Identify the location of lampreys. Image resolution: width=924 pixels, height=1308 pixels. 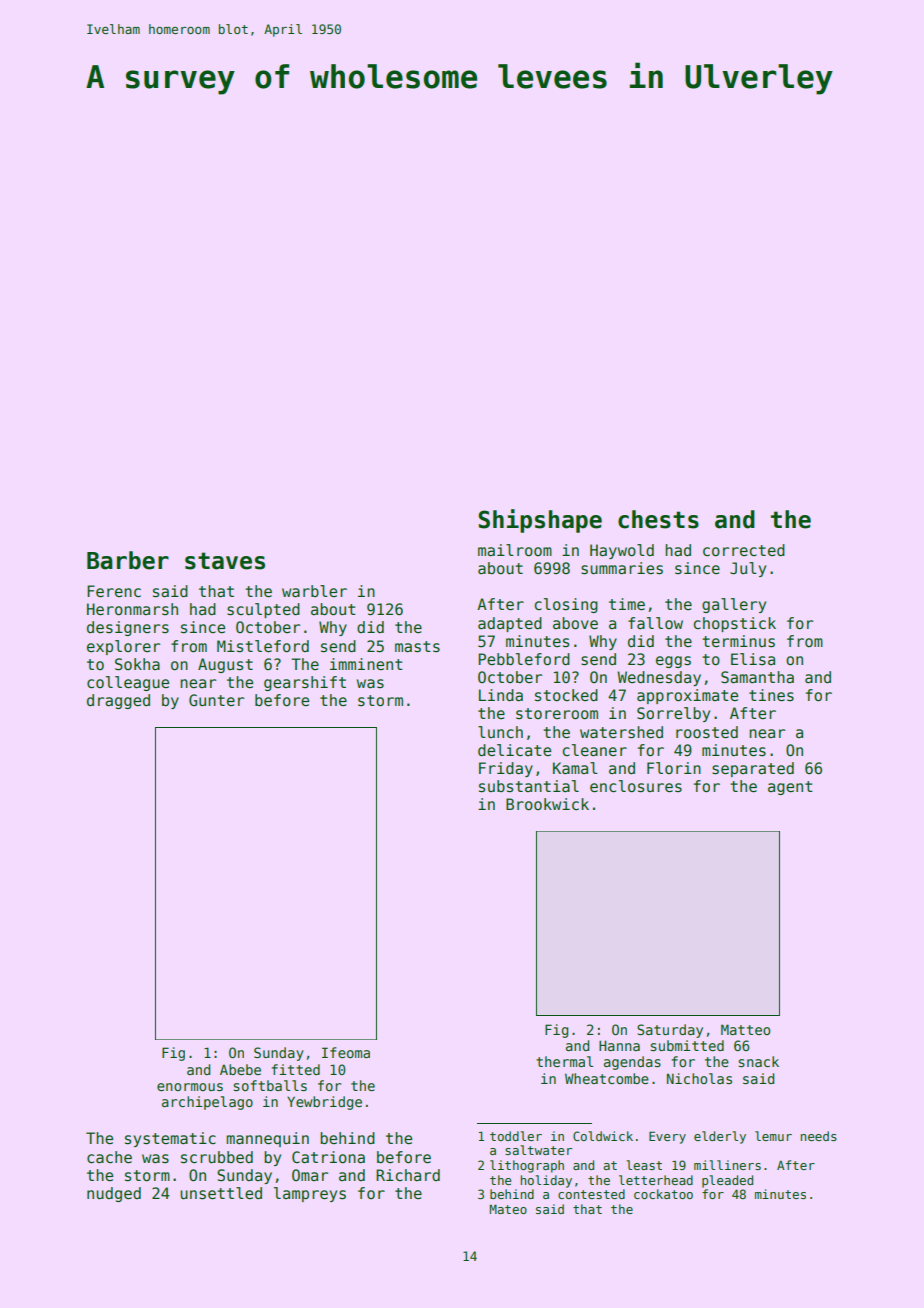
(310, 1194).
